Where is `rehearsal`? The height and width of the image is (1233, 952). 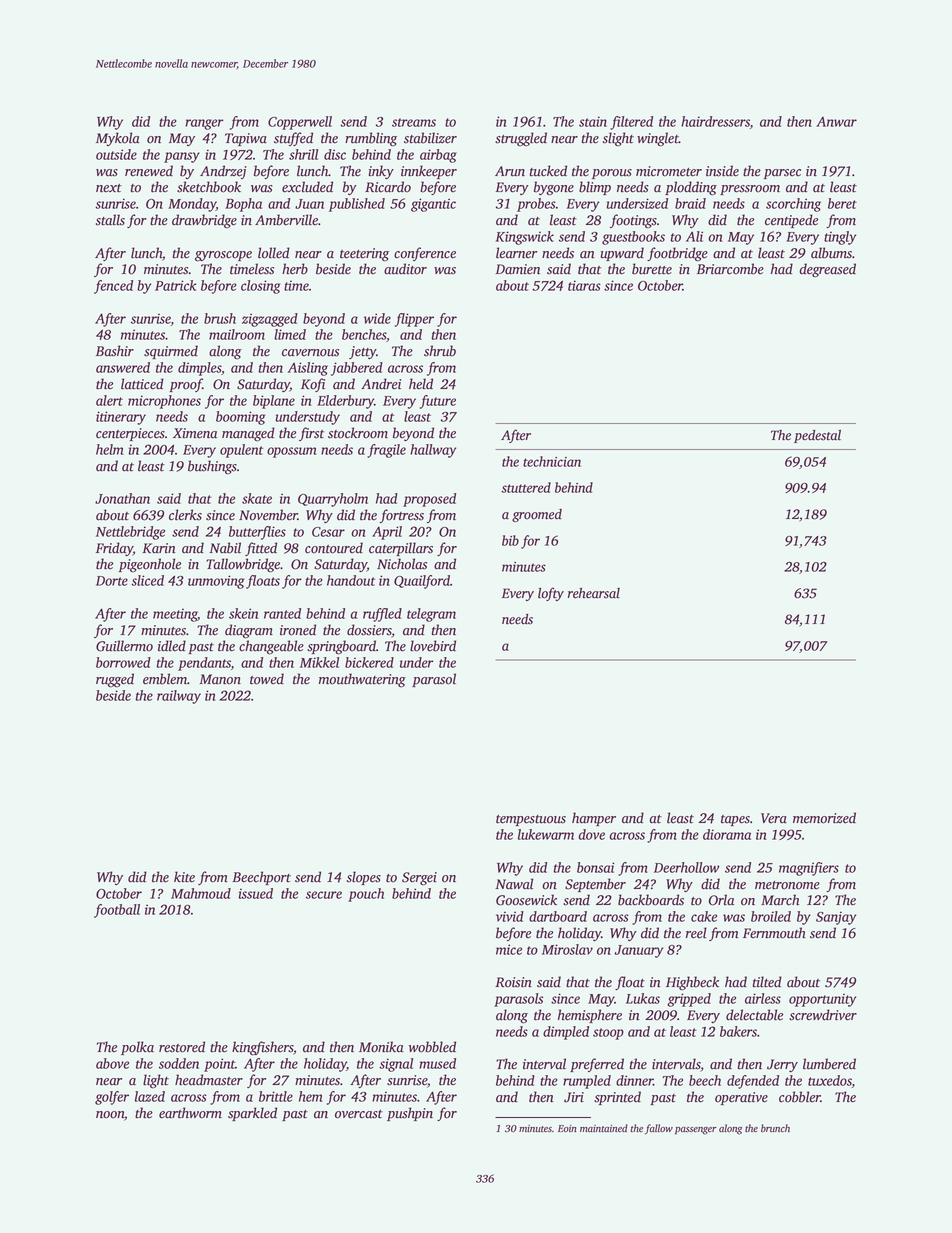
rehearsal is located at coordinates (594, 593).
